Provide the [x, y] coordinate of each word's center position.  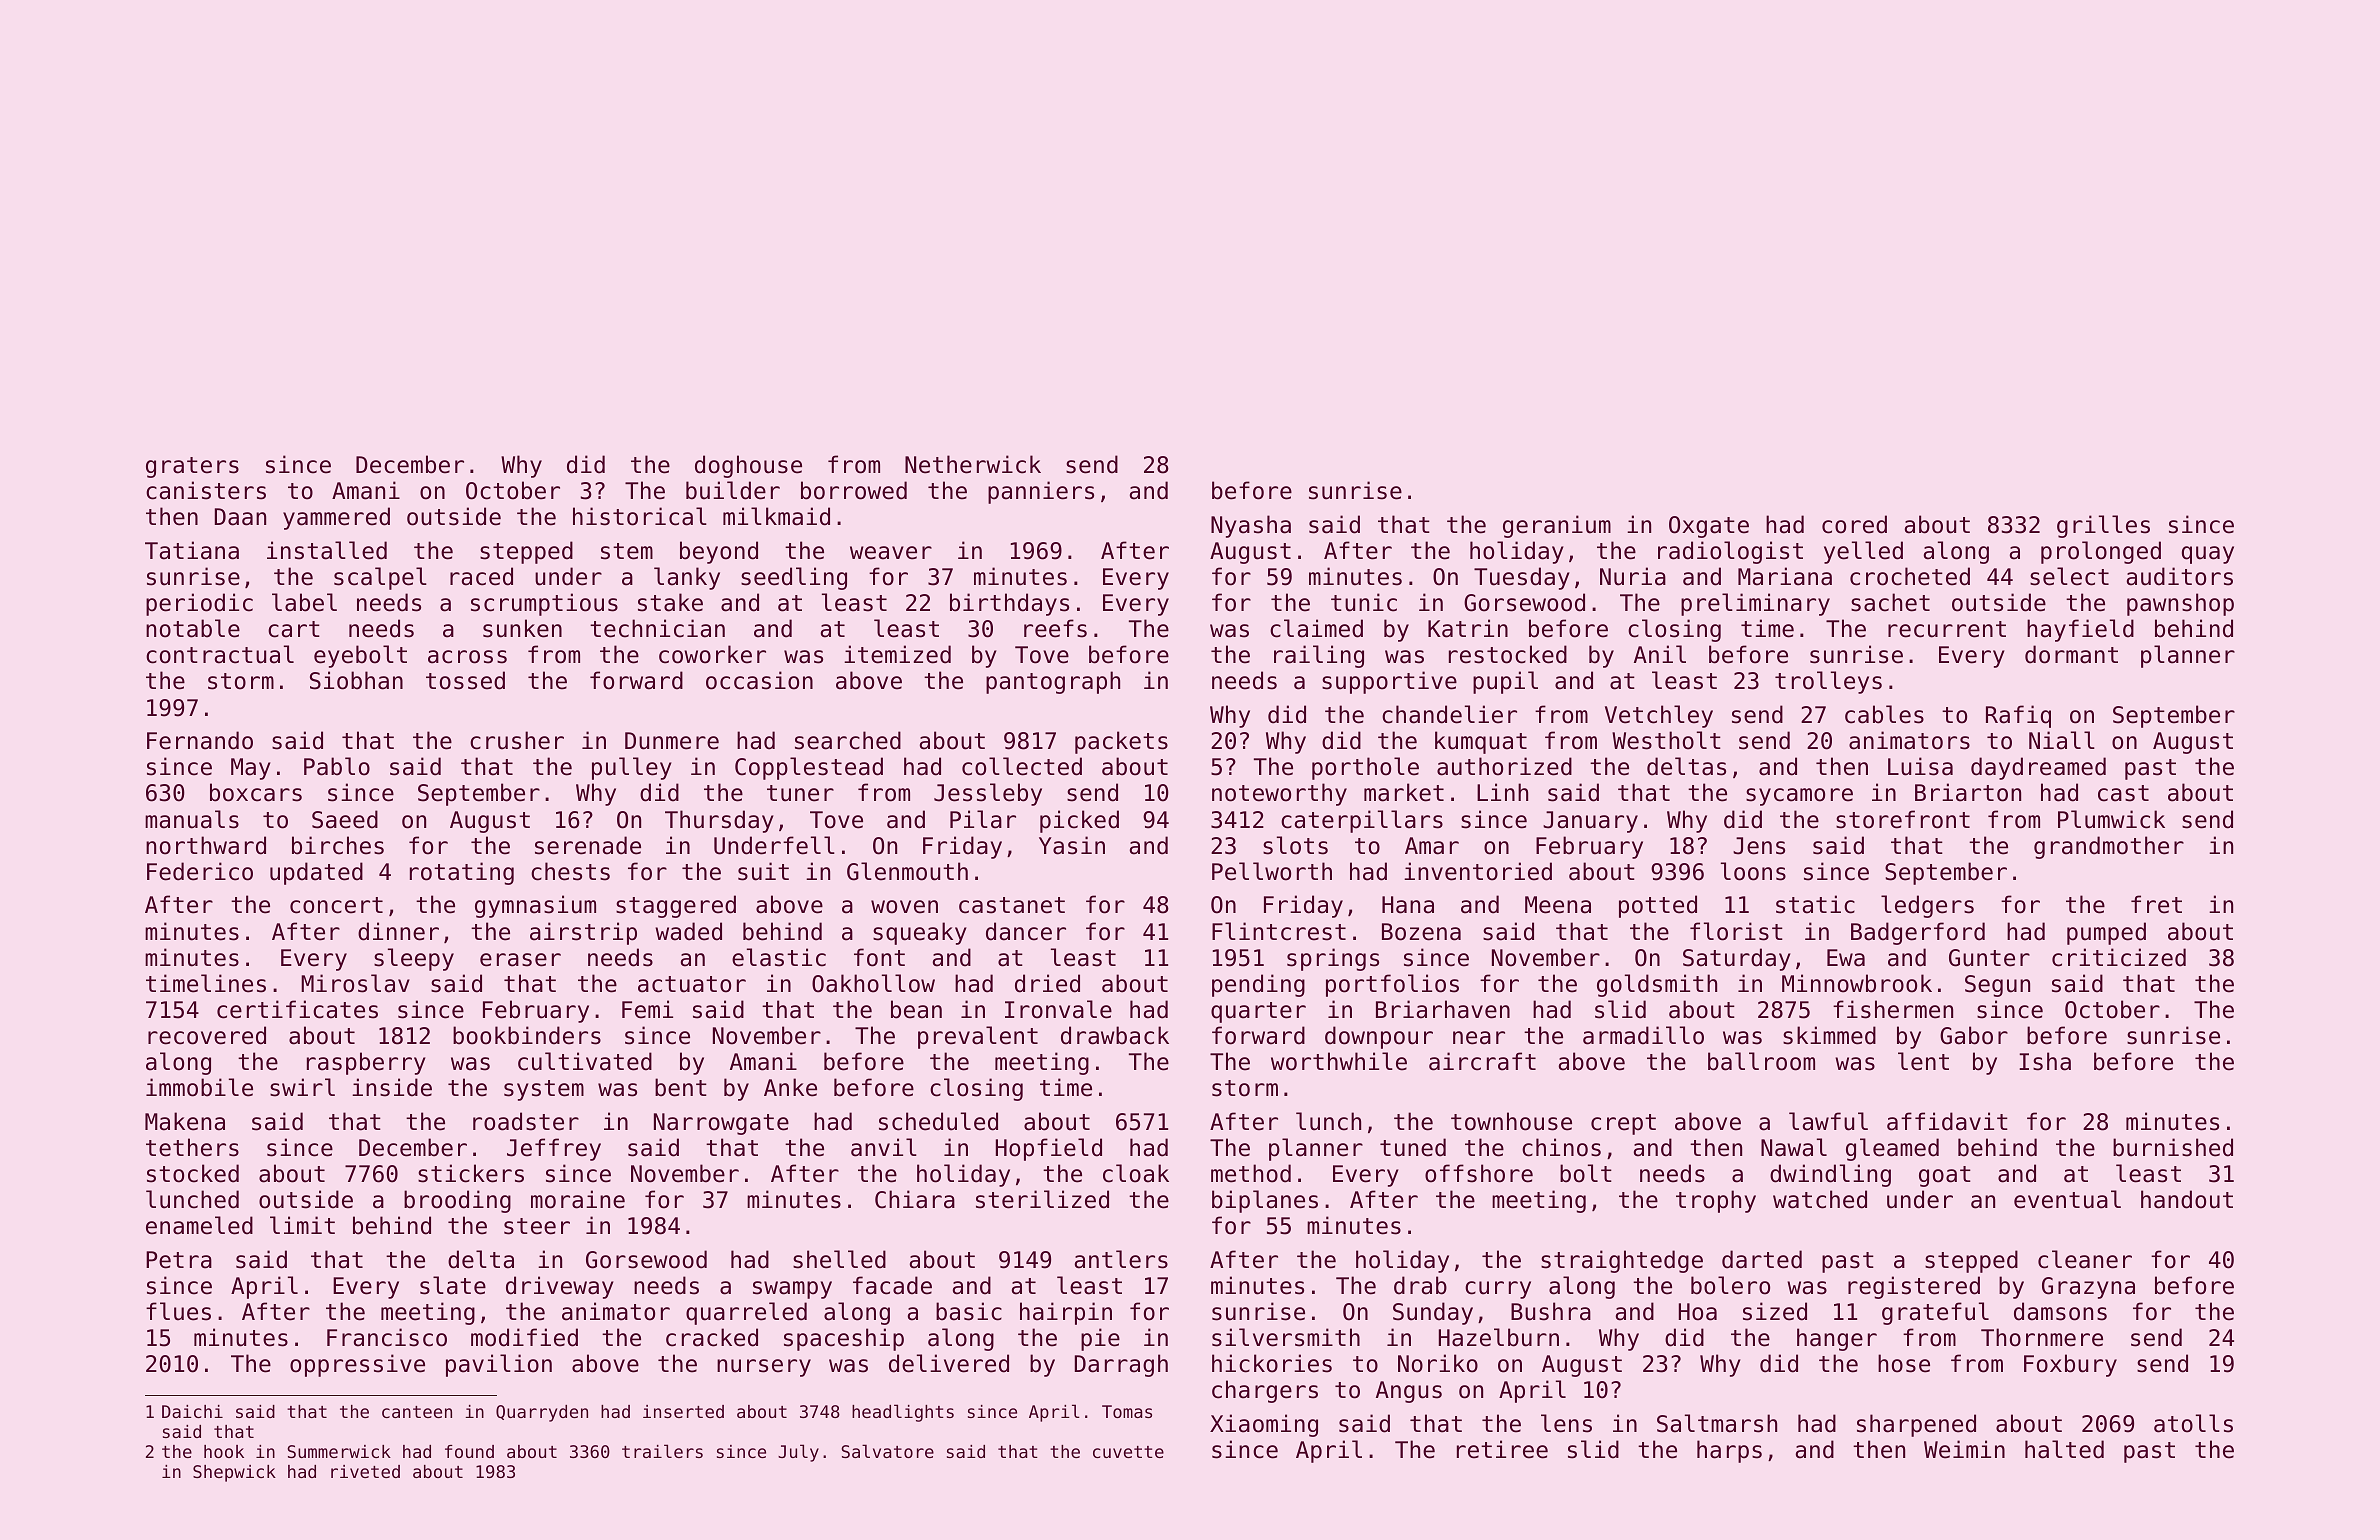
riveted [365, 1471]
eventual [2067, 1199]
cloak [1136, 1173]
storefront [1903, 819]
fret [2156, 904]
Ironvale [1058, 1009]
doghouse [748, 466]
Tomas [1127, 1411]
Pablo [337, 766]
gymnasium [535, 906]
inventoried [1478, 871]
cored [1854, 524]
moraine [578, 1199]
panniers [1041, 492]
